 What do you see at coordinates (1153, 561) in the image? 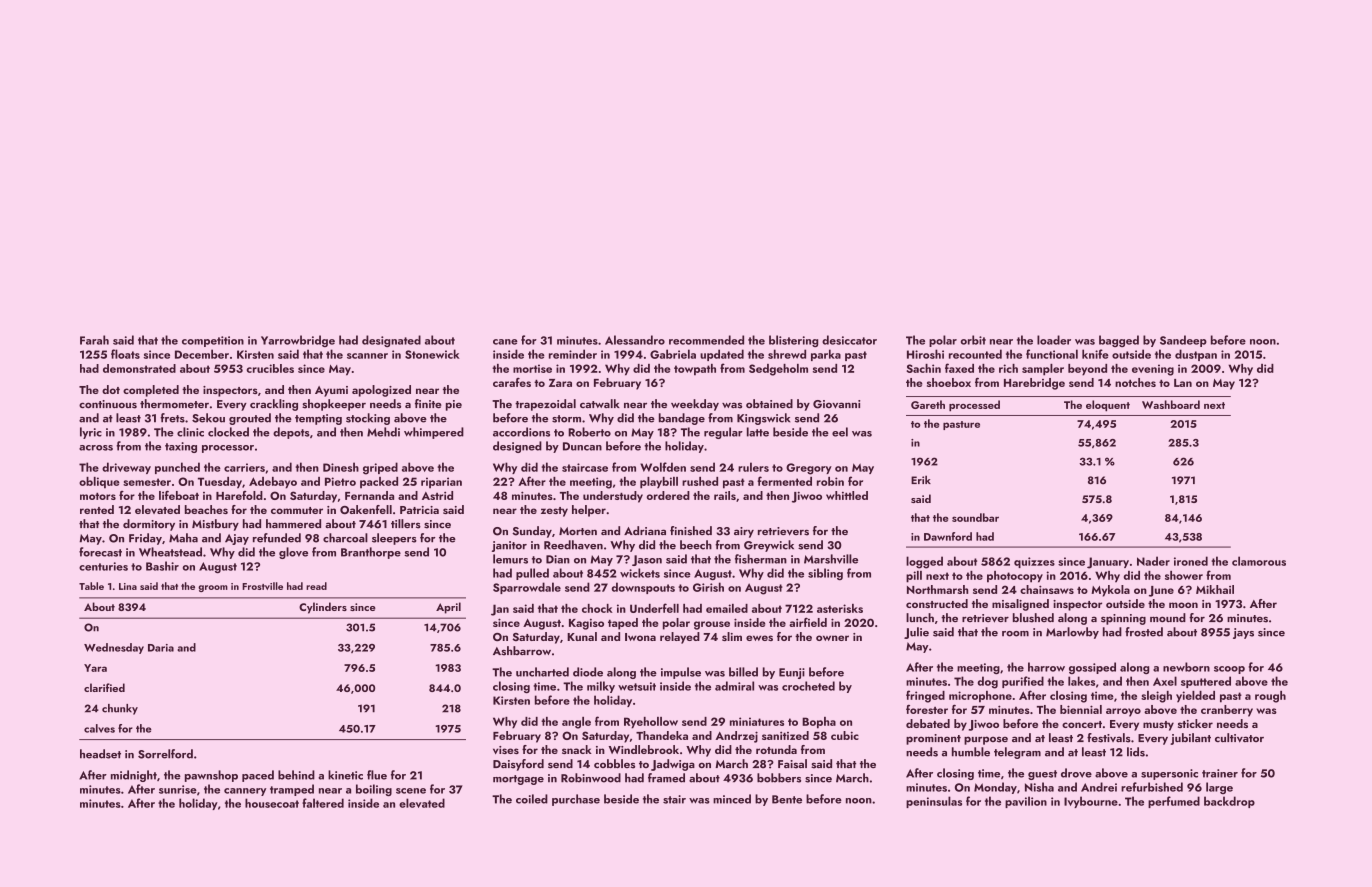
I see `Nader` at bounding box center [1153, 561].
